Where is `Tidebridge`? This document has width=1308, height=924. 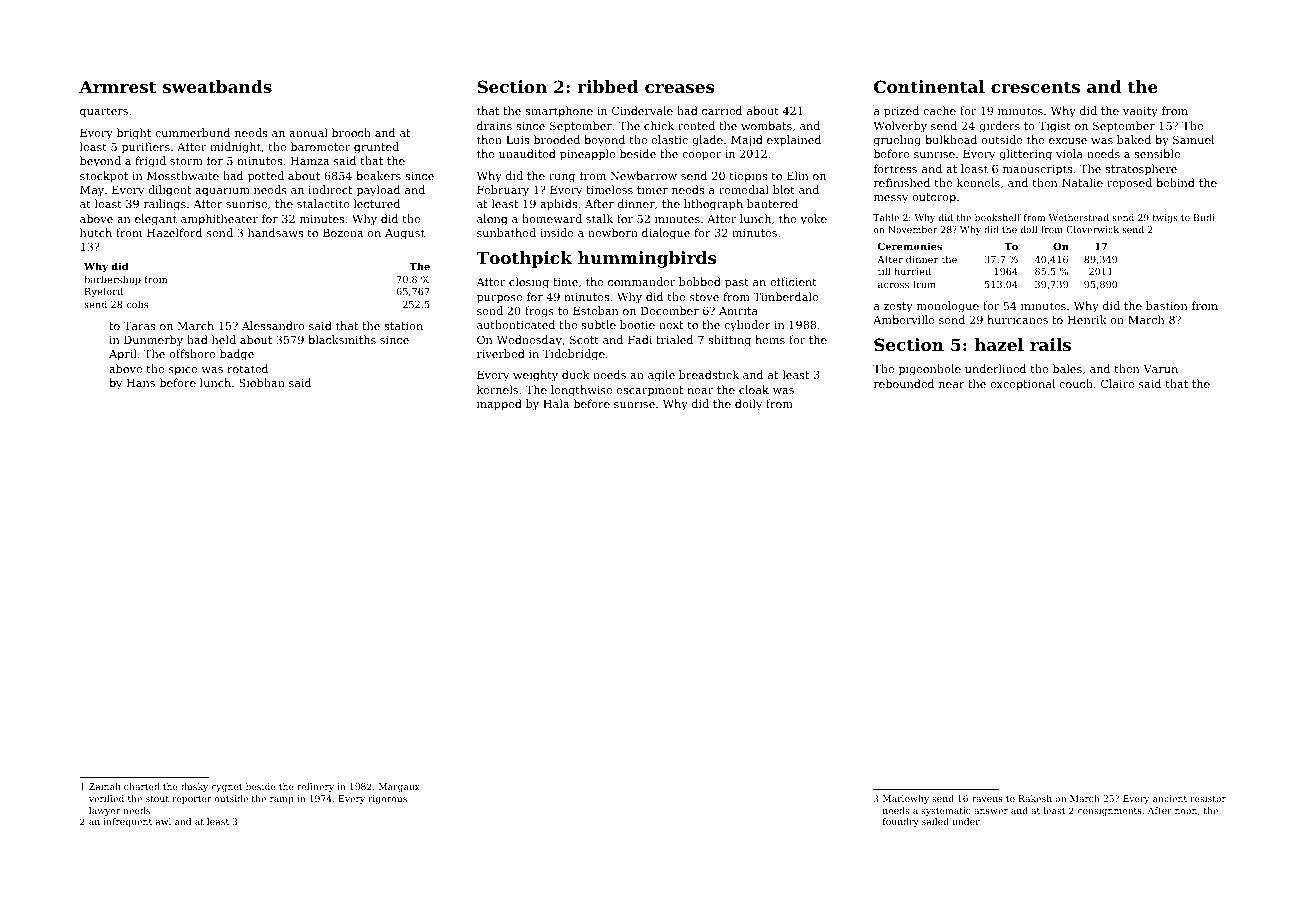 Tidebridge is located at coordinates (574, 355).
